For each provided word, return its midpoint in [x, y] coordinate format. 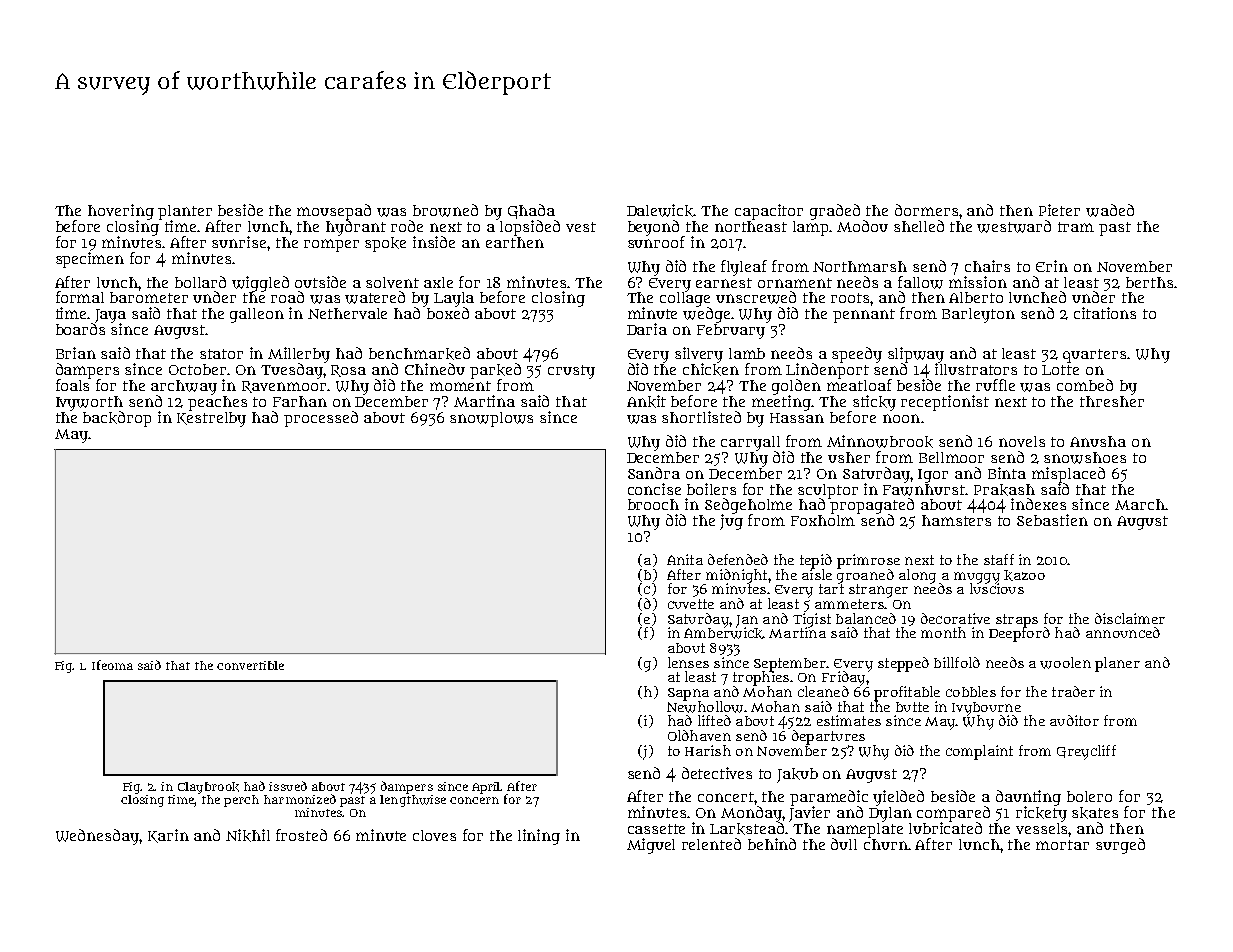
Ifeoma [112, 665]
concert [726, 797]
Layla [454, 299]
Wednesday [98, 837]
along [917, 576]
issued [288, 786]
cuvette [691, 604]
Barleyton [978, 315]
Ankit [646, 401]
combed [1085, 385]
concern [474, 800]
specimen [90, 260]
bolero [1089, 796]
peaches [217, 403]
